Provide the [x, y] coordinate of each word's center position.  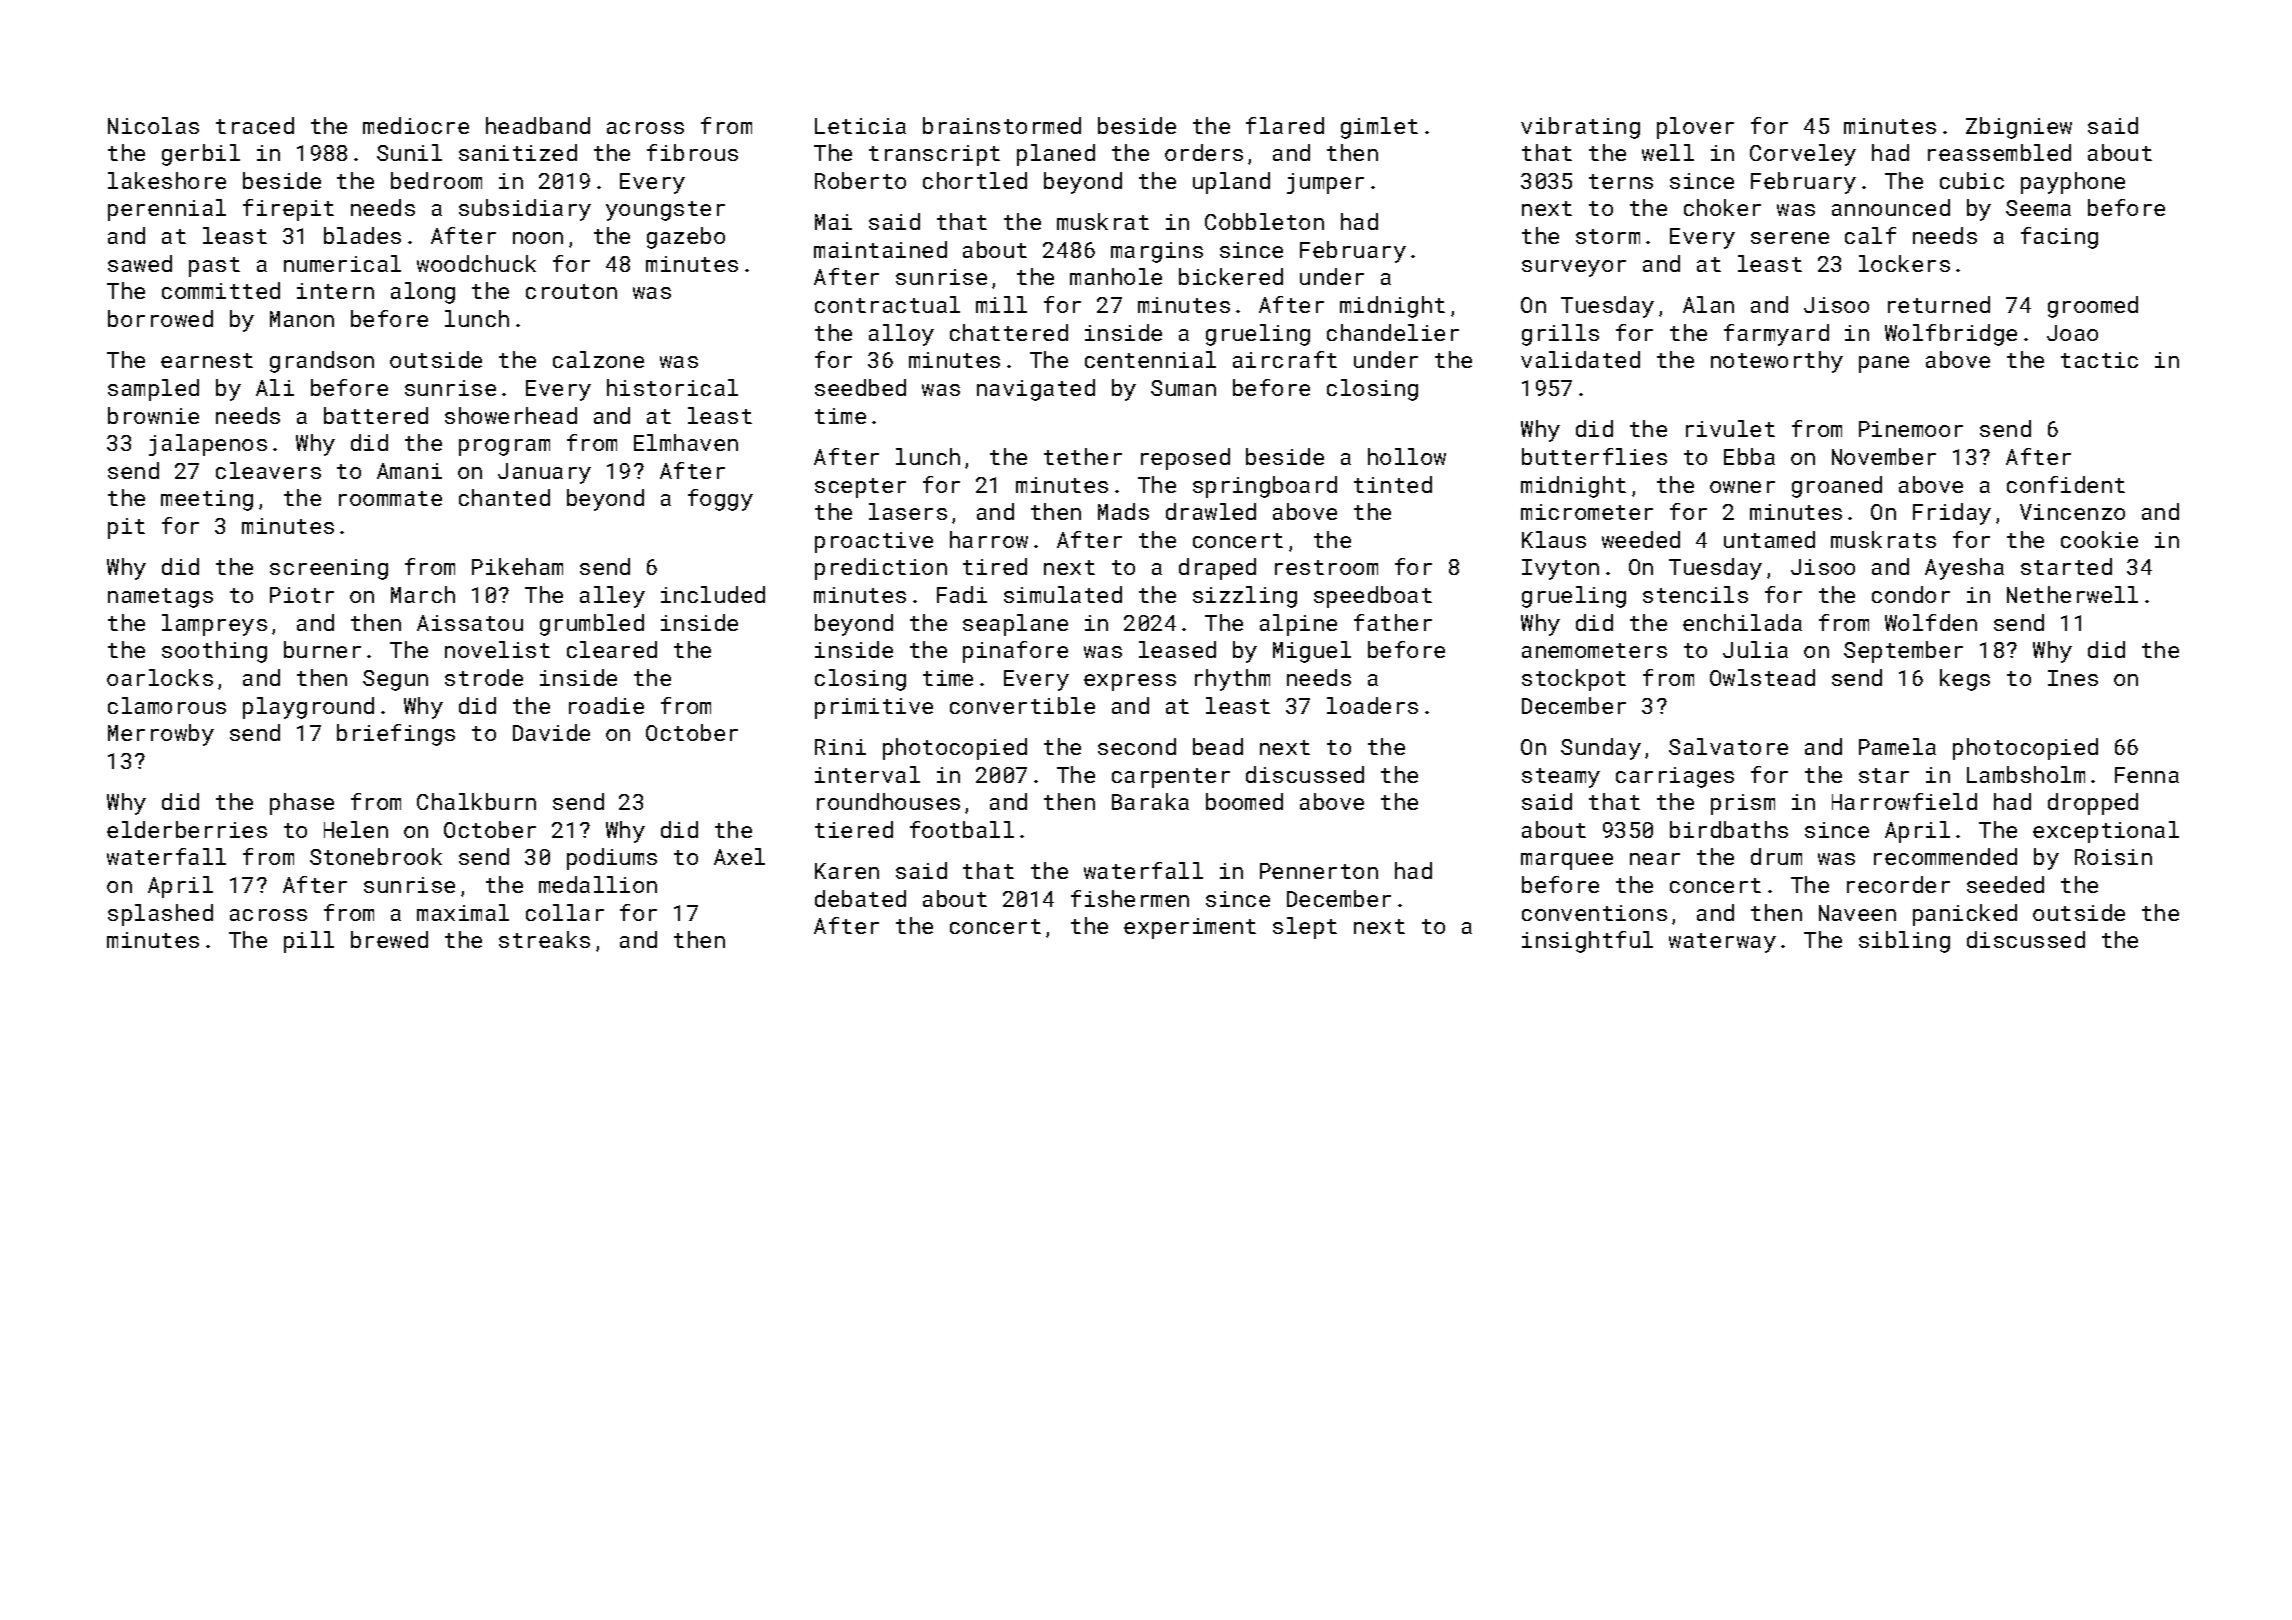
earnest [207, 360]
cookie [2099, 539]
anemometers [1594, 650]
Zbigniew [2019, 128]
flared [1285, 125]
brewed [389, 939]
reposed [1185, 459]
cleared [612, 649]
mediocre [416, 125]
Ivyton [1560, 569]
